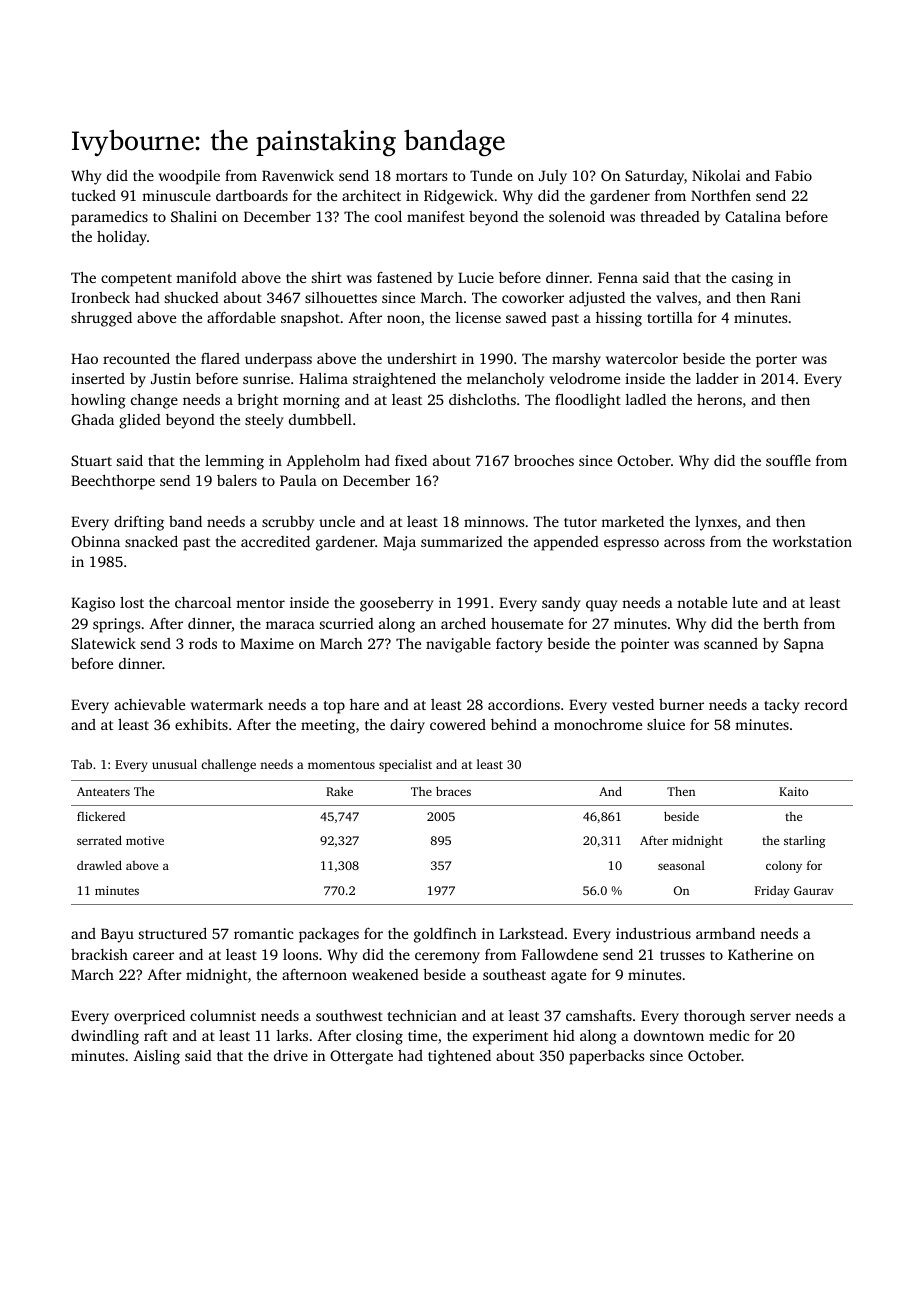 The height and width of the screenshot is (1314, 924). What do you see at coordinates (298, 175) in the screenshot?
I see `Ravenwick` at bounding box center [298, 175].
